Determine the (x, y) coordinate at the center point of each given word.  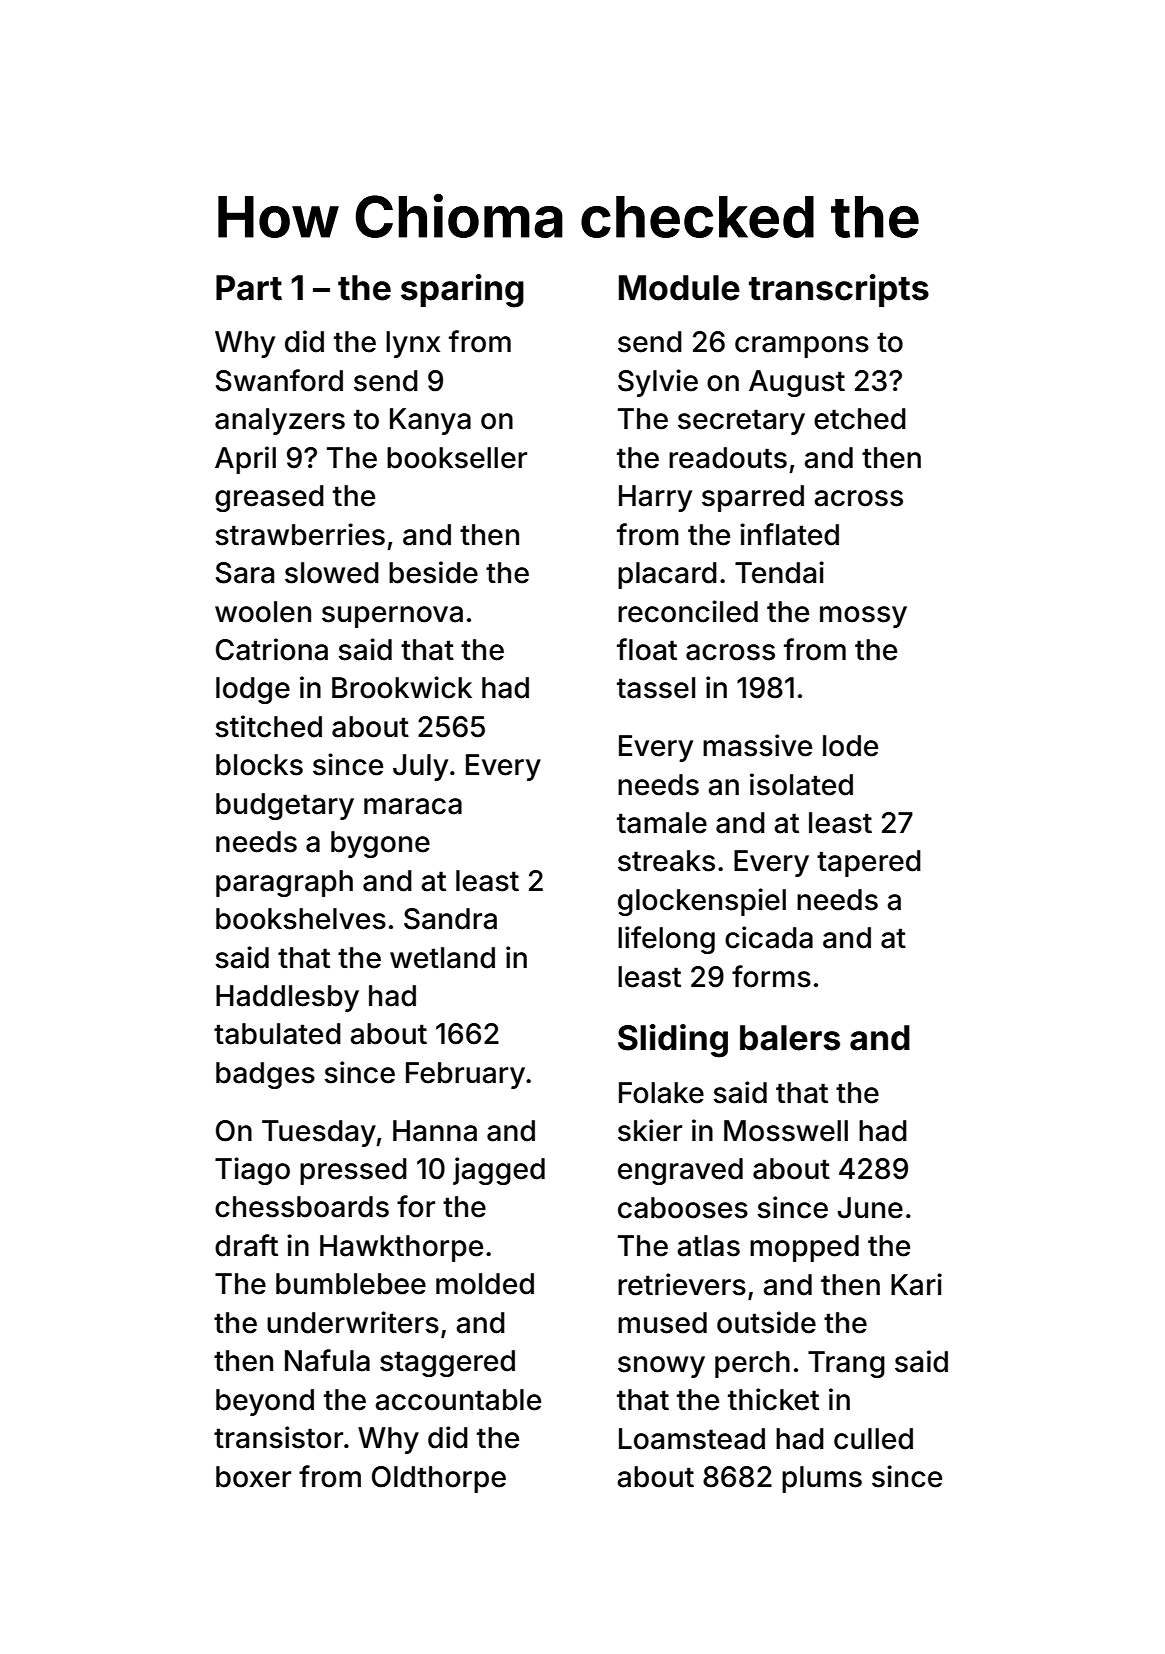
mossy (863, 617)
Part (249, 288)
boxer (253, 1477)
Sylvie (658, 383)
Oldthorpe (439, 1479)
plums (822, 1479)
